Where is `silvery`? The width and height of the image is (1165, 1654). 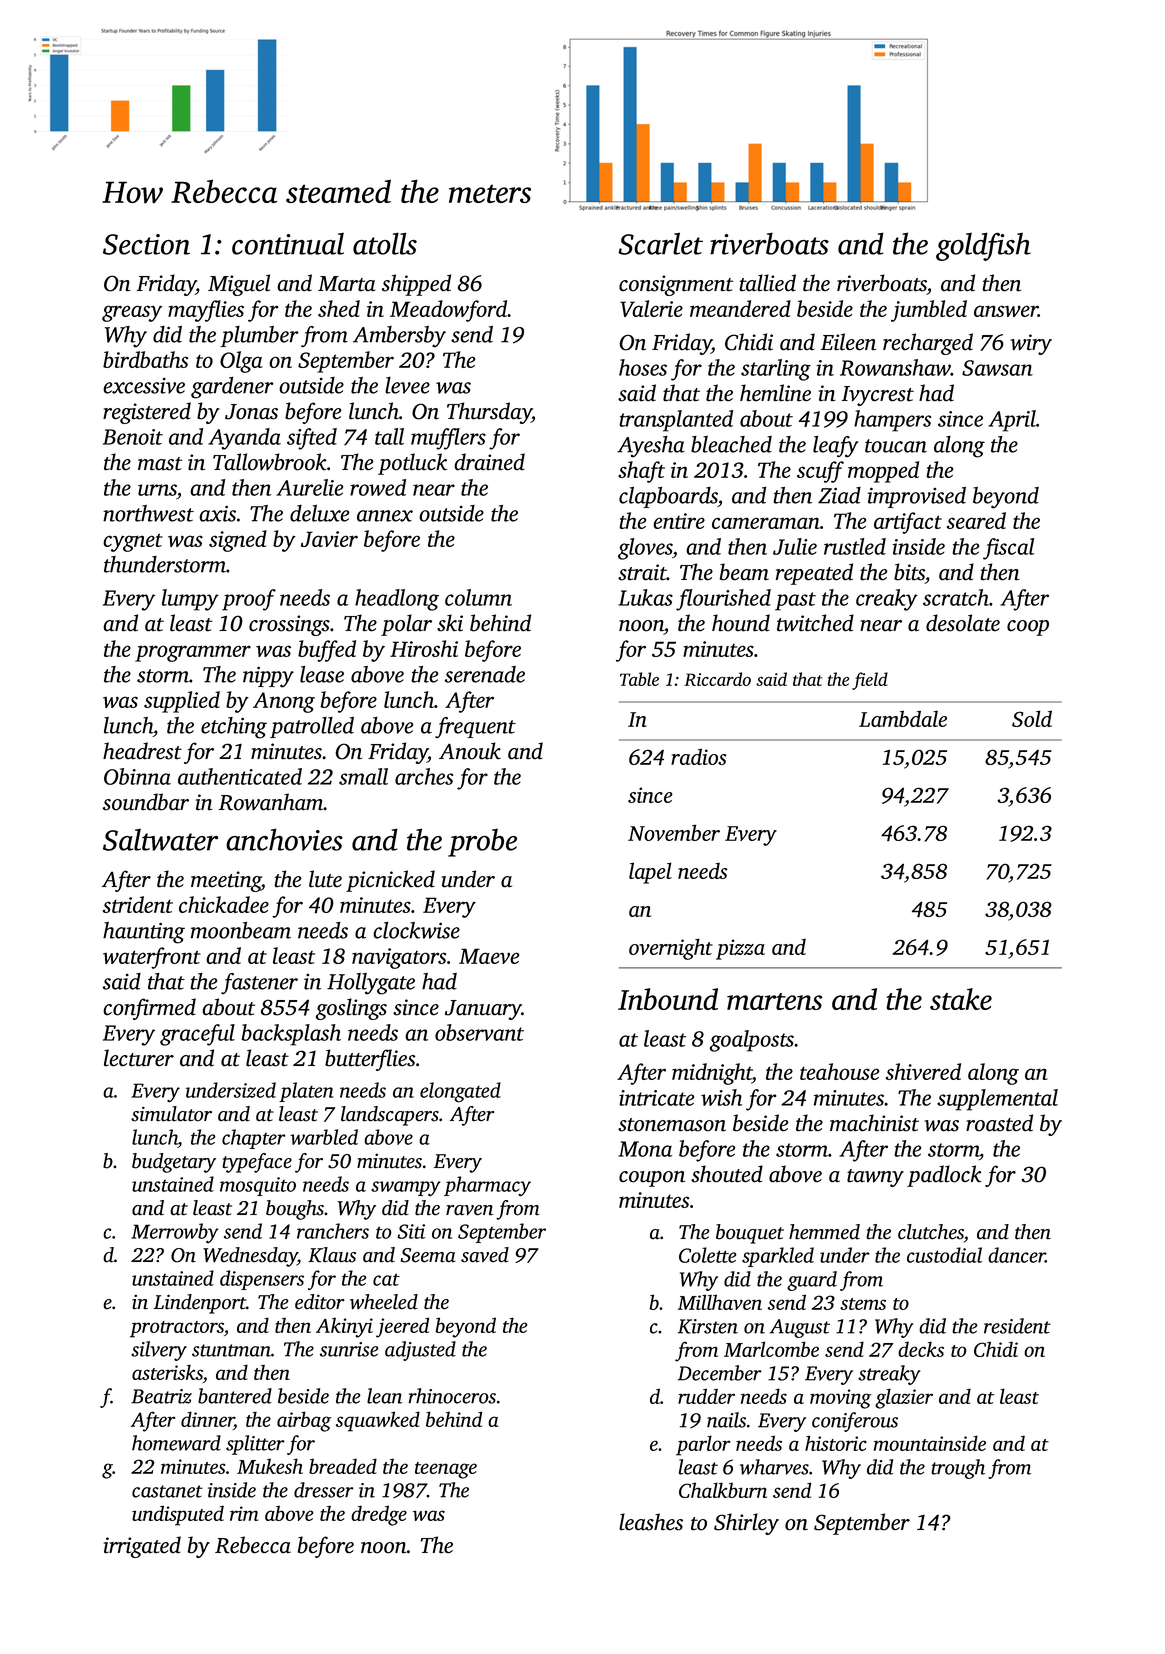
silvery is located at coordinates (159, 1351).
